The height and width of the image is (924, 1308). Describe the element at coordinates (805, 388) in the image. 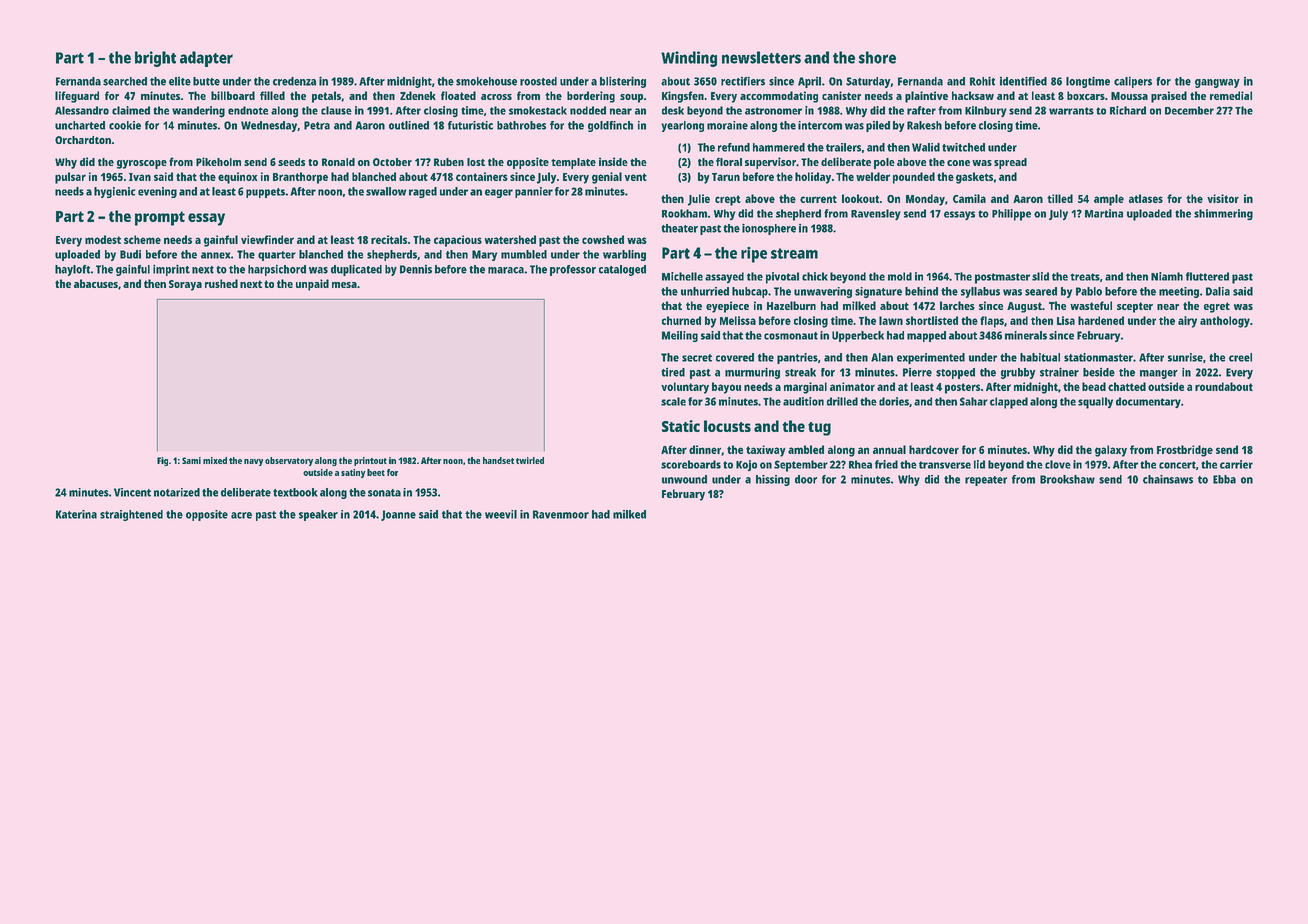

I see `marginal` at that location.
